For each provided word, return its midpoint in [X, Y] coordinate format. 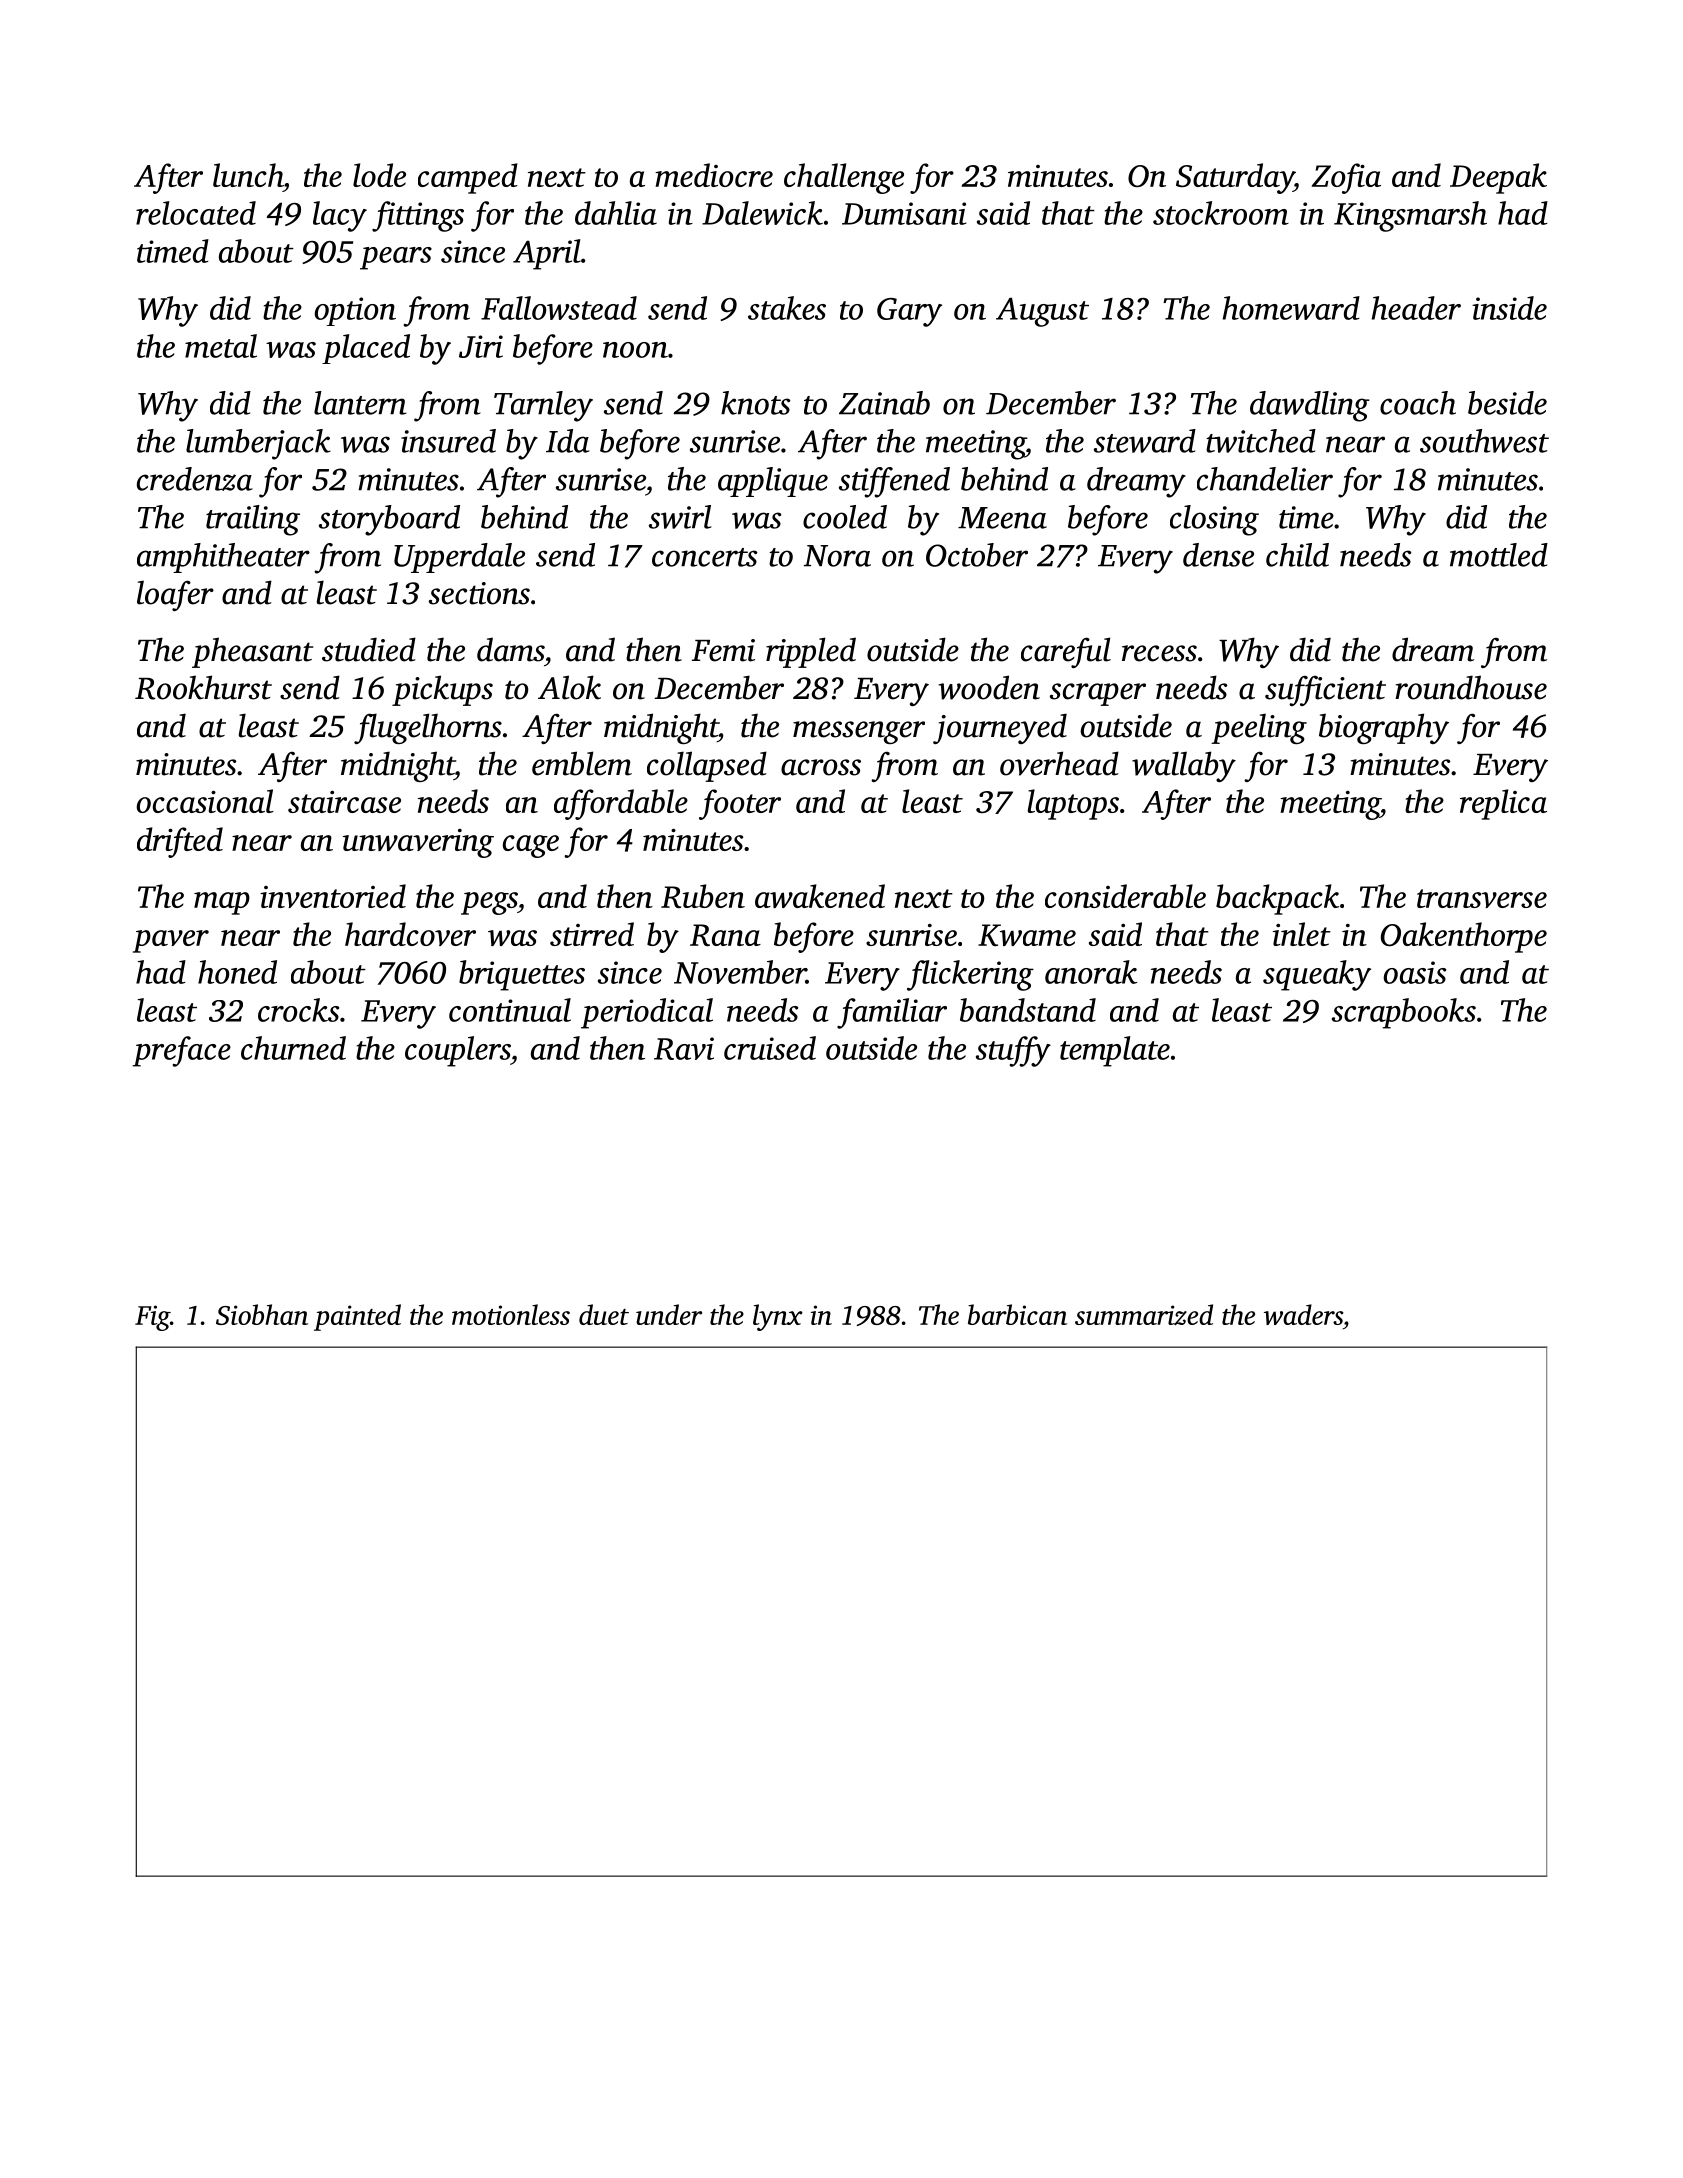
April [547, 254]
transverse [1482, 898]
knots [755, 403]
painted [357, 1317]
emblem [582, 763]
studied [369, 649]
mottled [1499, 555]
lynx [778, 1317]
